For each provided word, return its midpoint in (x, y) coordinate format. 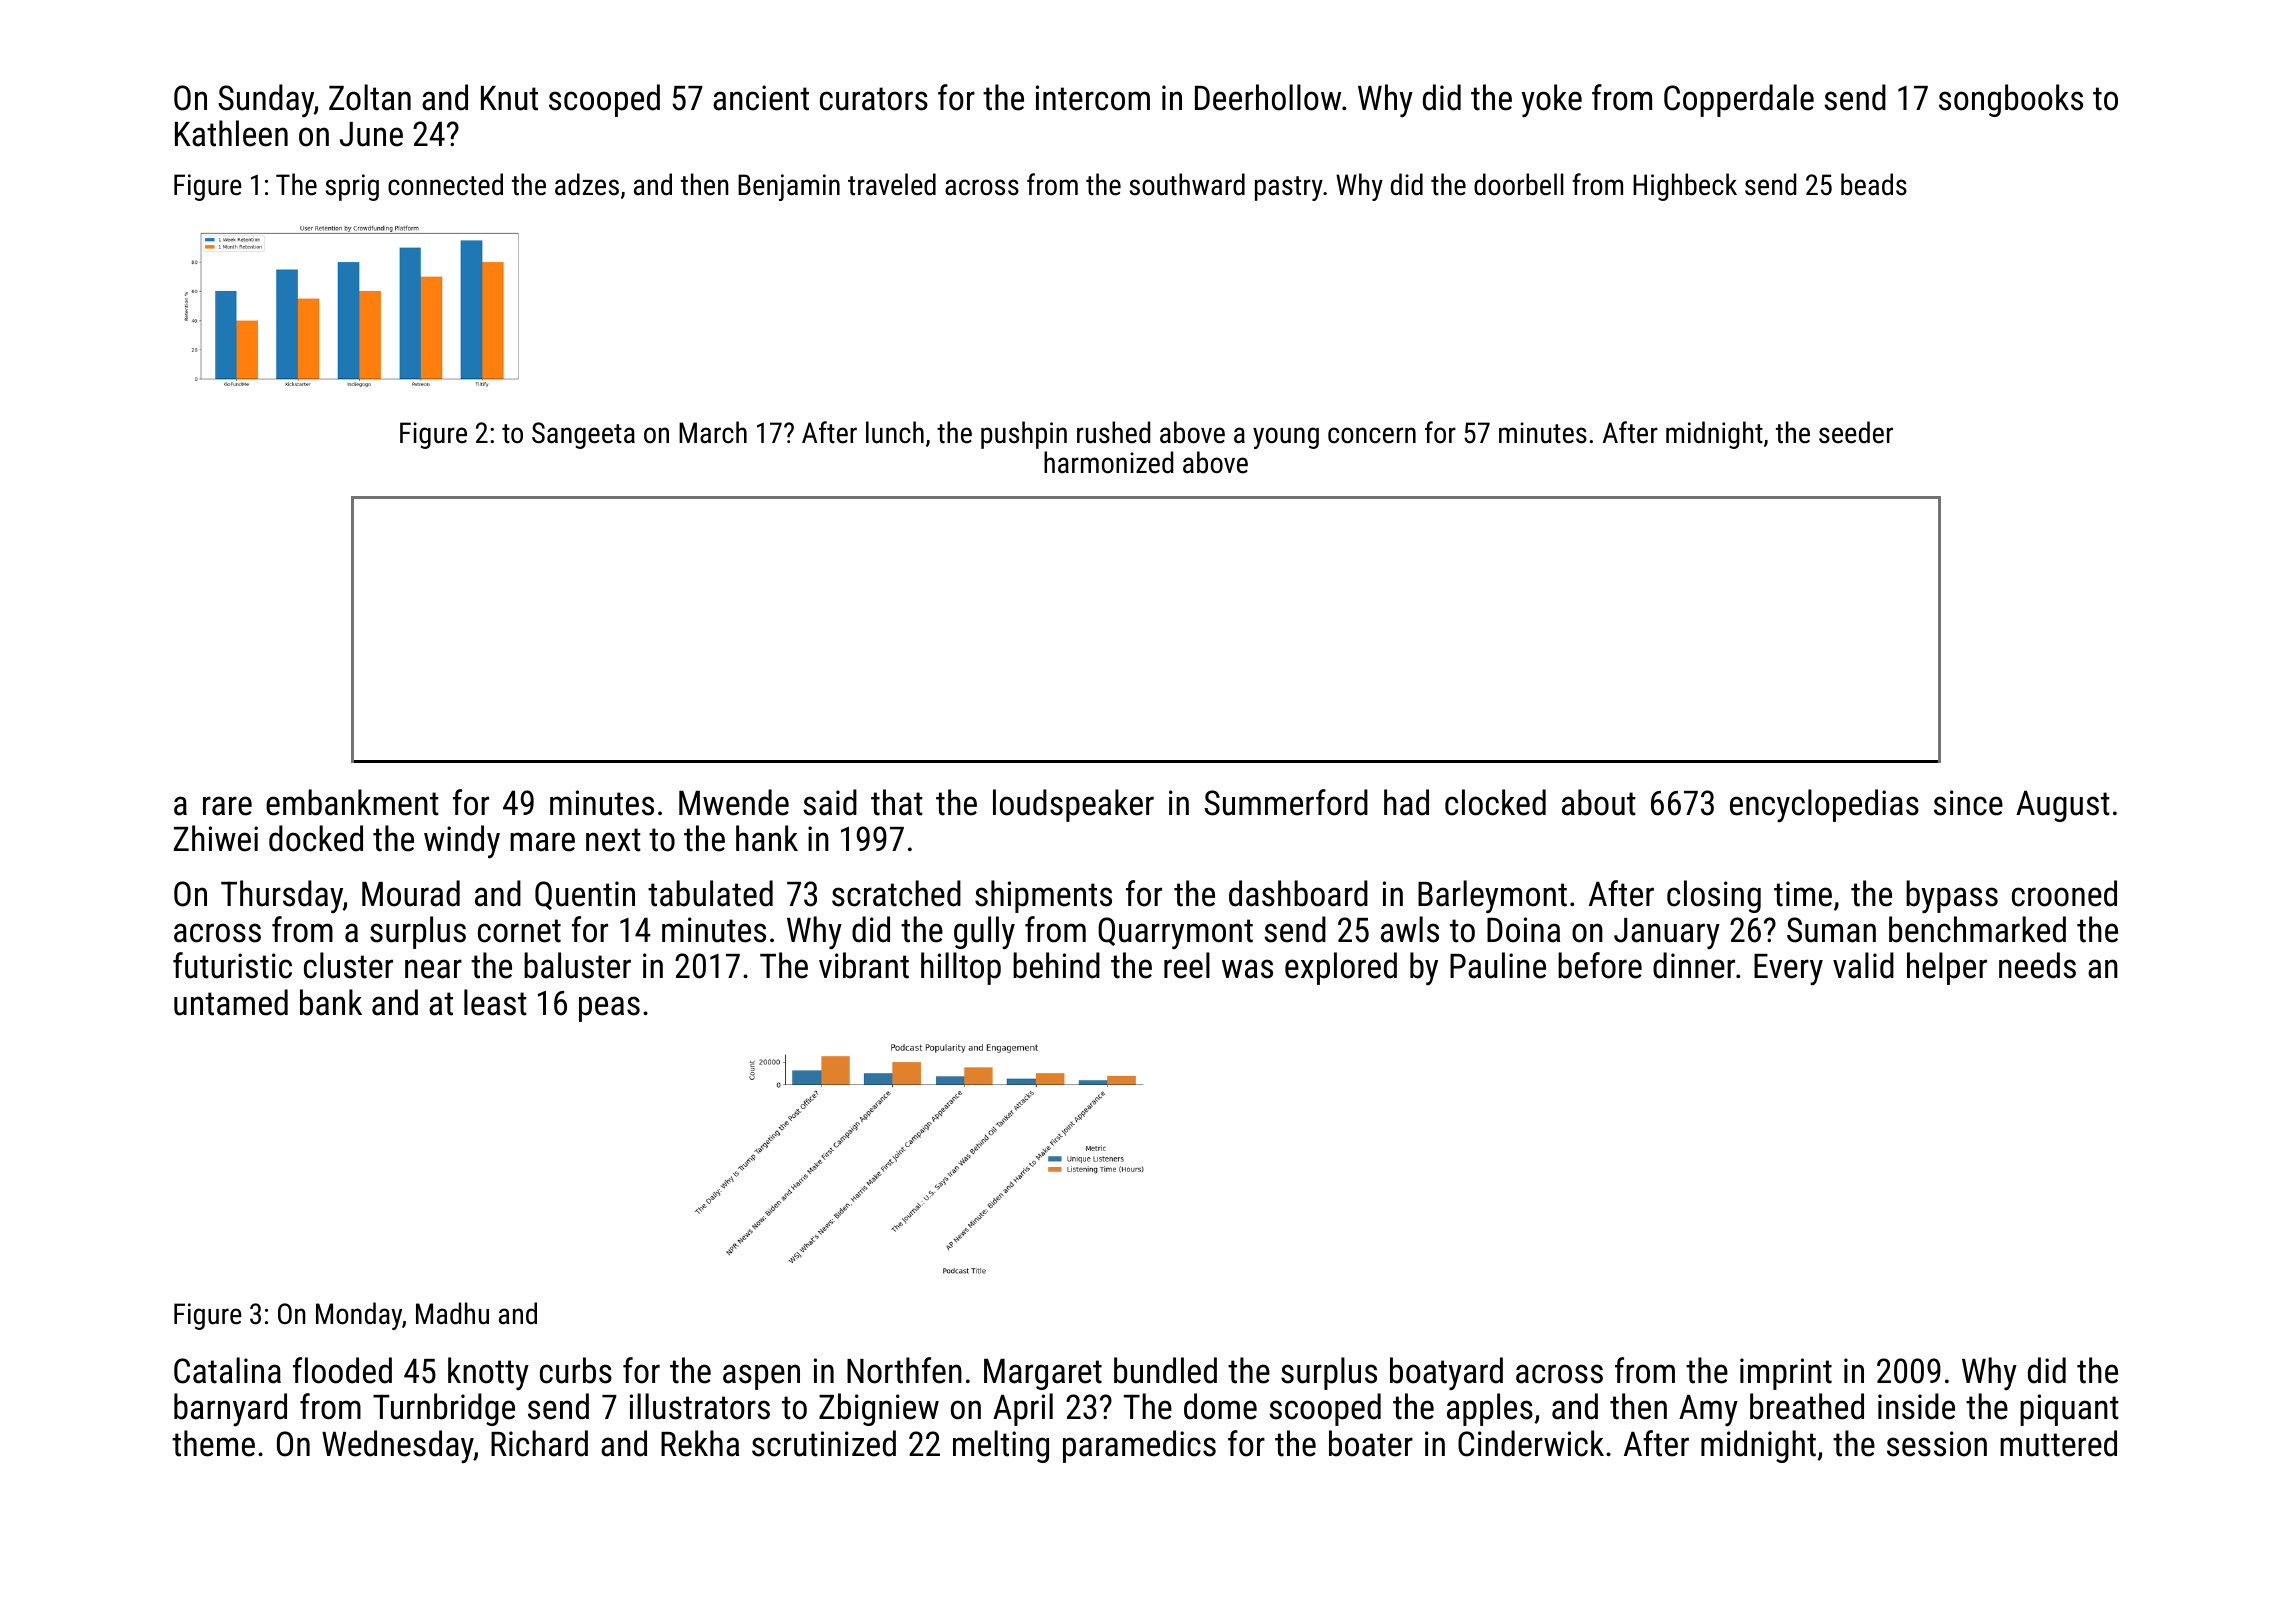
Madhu (452, 1313)
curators (874, 99)
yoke (1551, 100)
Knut (509, 98)
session (1937, 1444)
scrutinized (824, 1443)
